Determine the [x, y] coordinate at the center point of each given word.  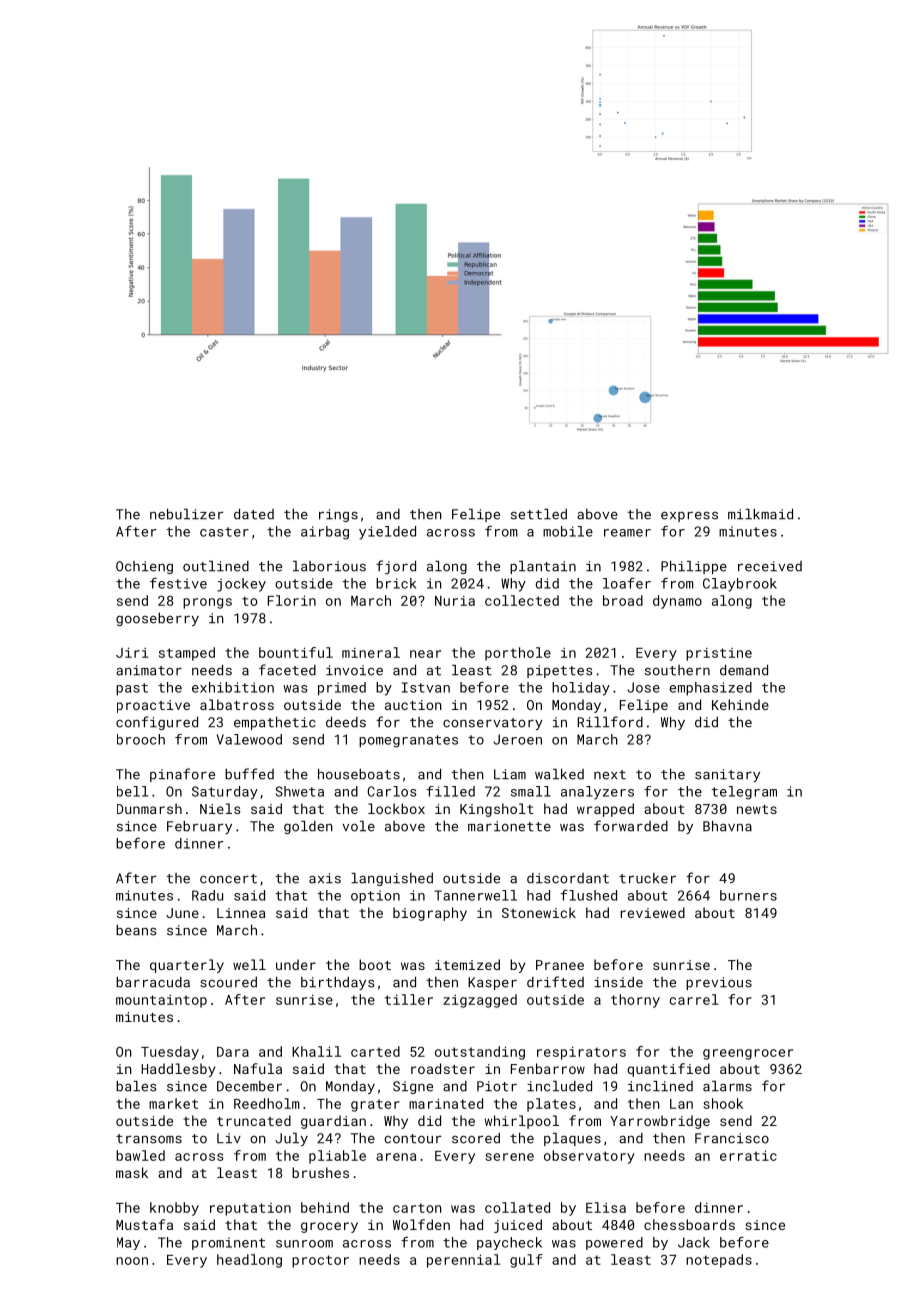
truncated [254, 1120]
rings [338, 515]
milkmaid [760, 514]
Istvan [426, 687]
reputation [250, 1209]
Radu [207, 895]
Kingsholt [497, 810]
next [610, 775]
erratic [748, 1155]
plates [551, 1105]
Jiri [132, 652]
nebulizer [186, 514]
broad [623, 600]
